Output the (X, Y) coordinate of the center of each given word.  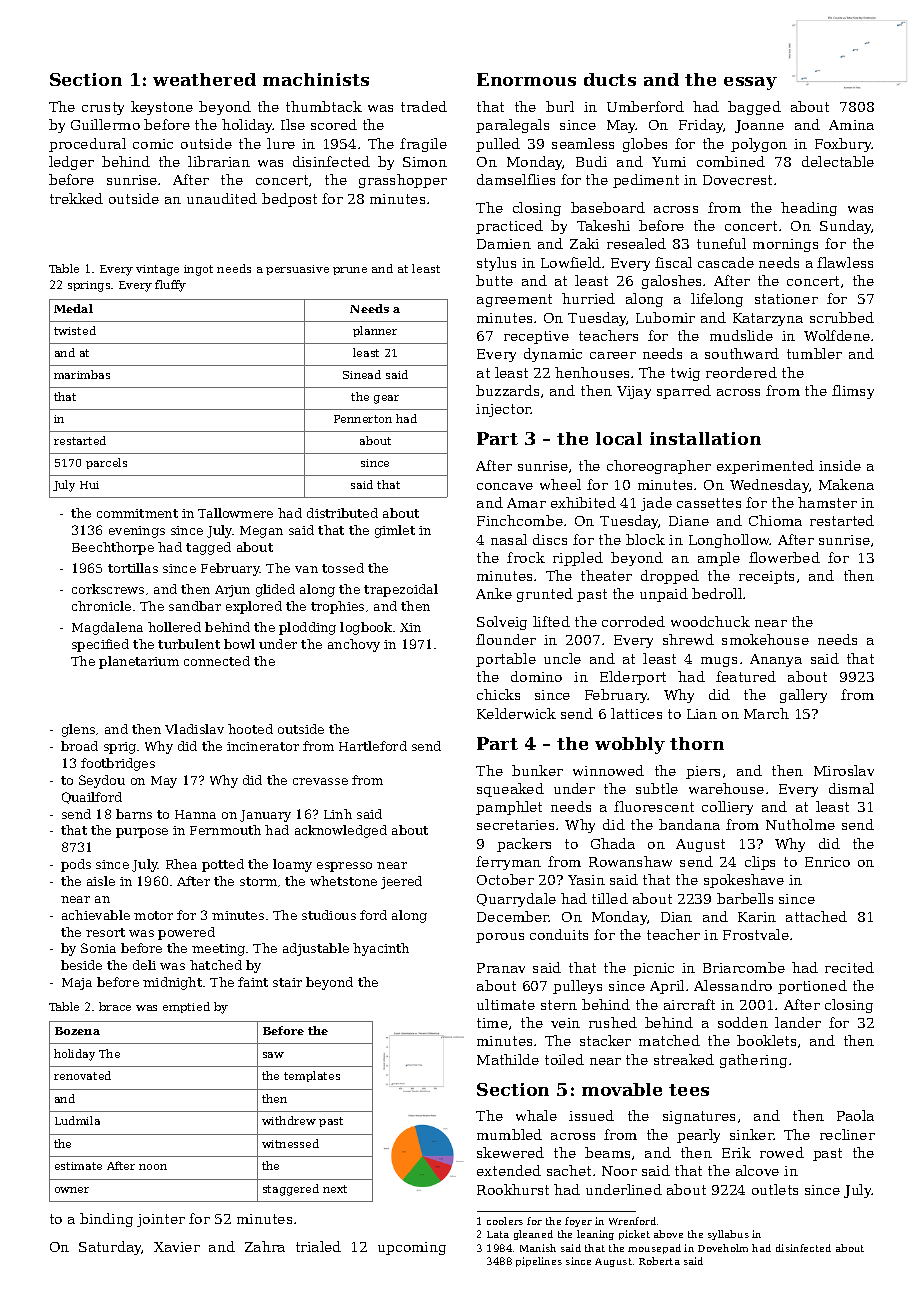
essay (750, 83)
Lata (498, 1234)
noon (153, 1167)
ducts (610, 79)
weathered (204, 79)
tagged (208, 548)
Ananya (776, 660)
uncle (562, 658)
